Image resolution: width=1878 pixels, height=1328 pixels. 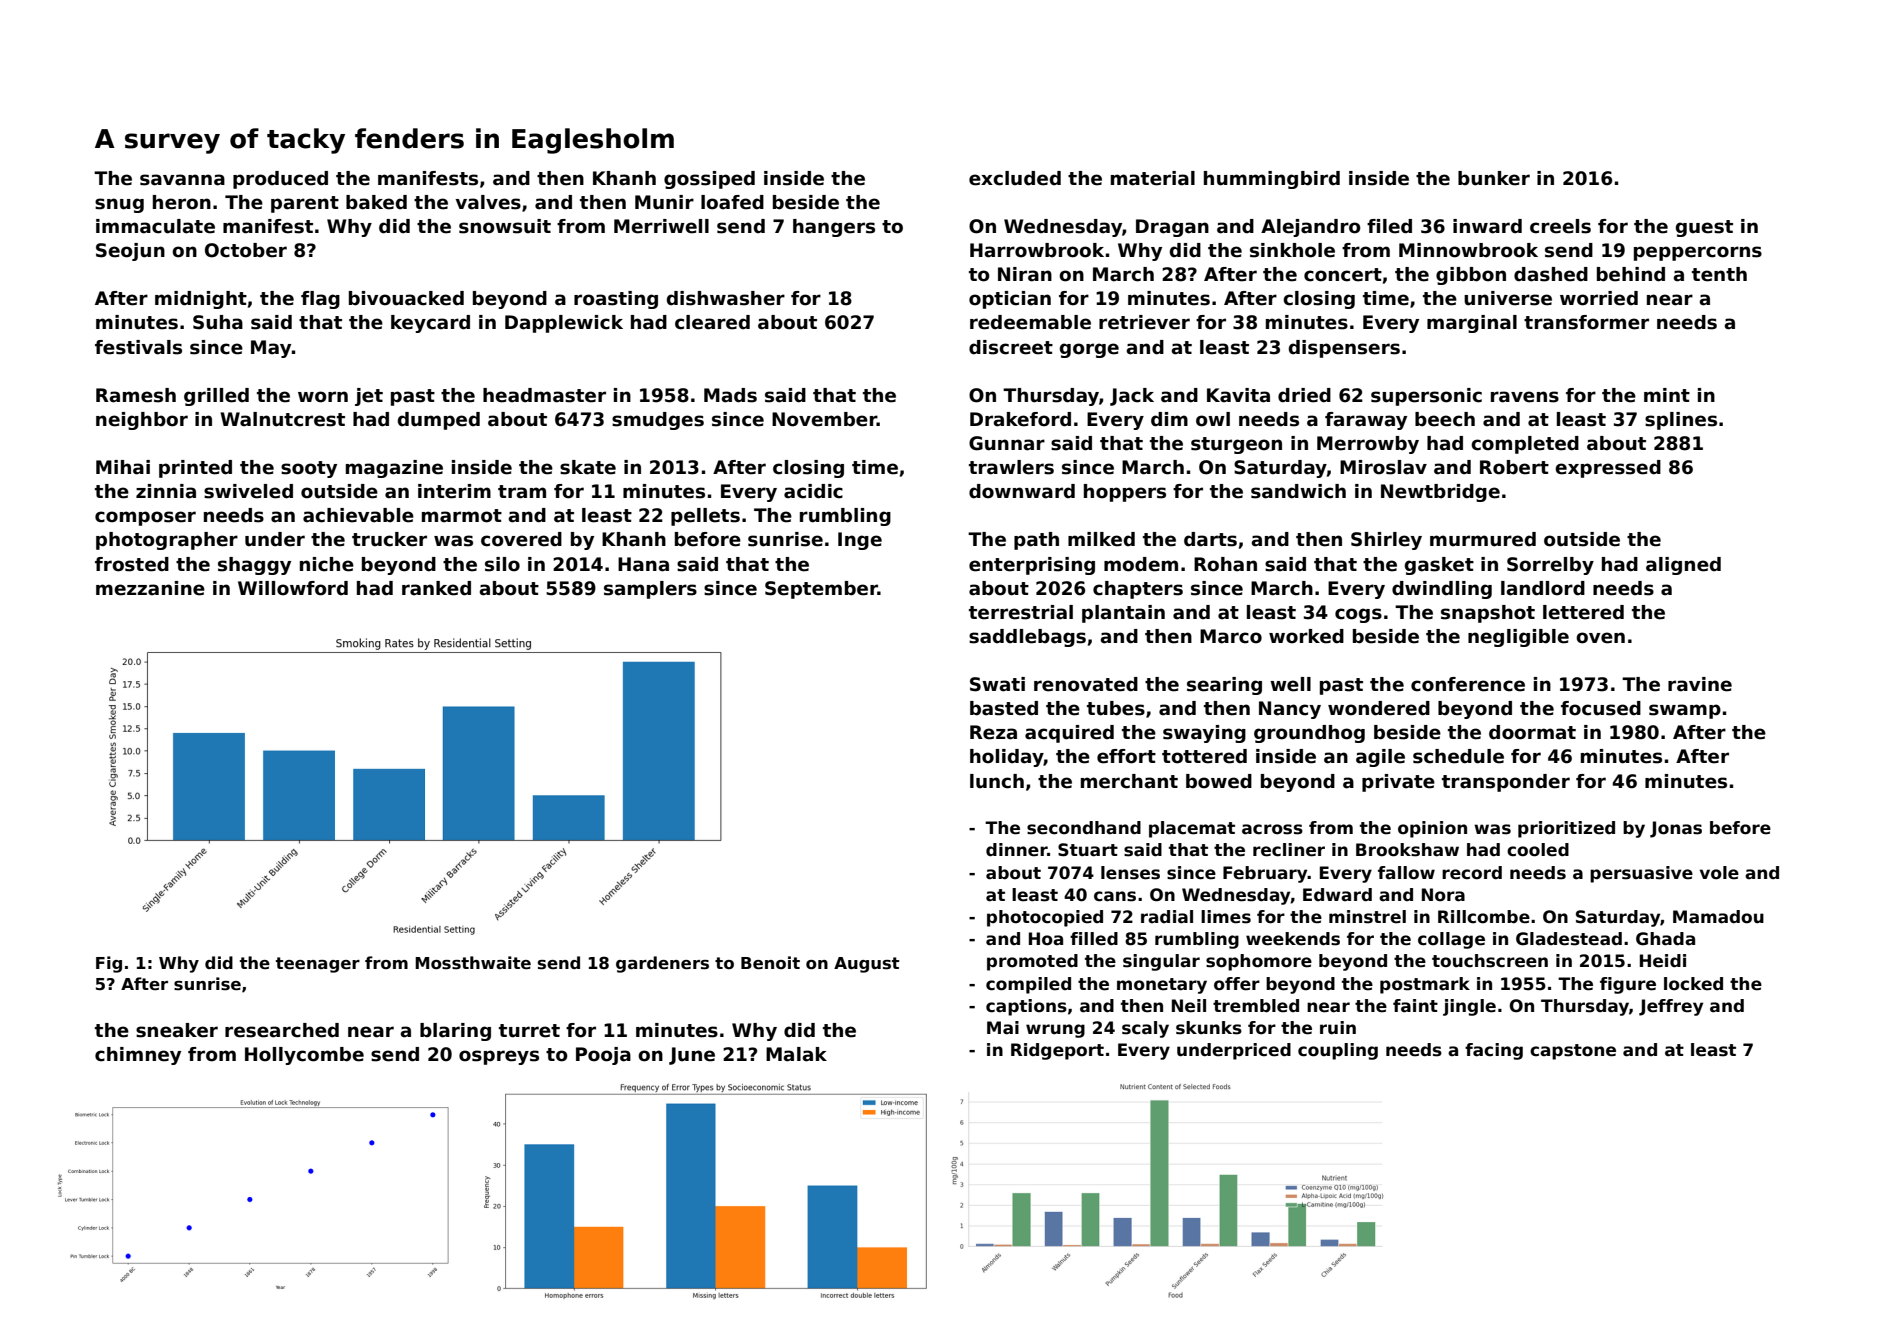 What do you see at coordinates (1130, 873) in the document?
I see `lenses` at bounding box center [1130, 873].
